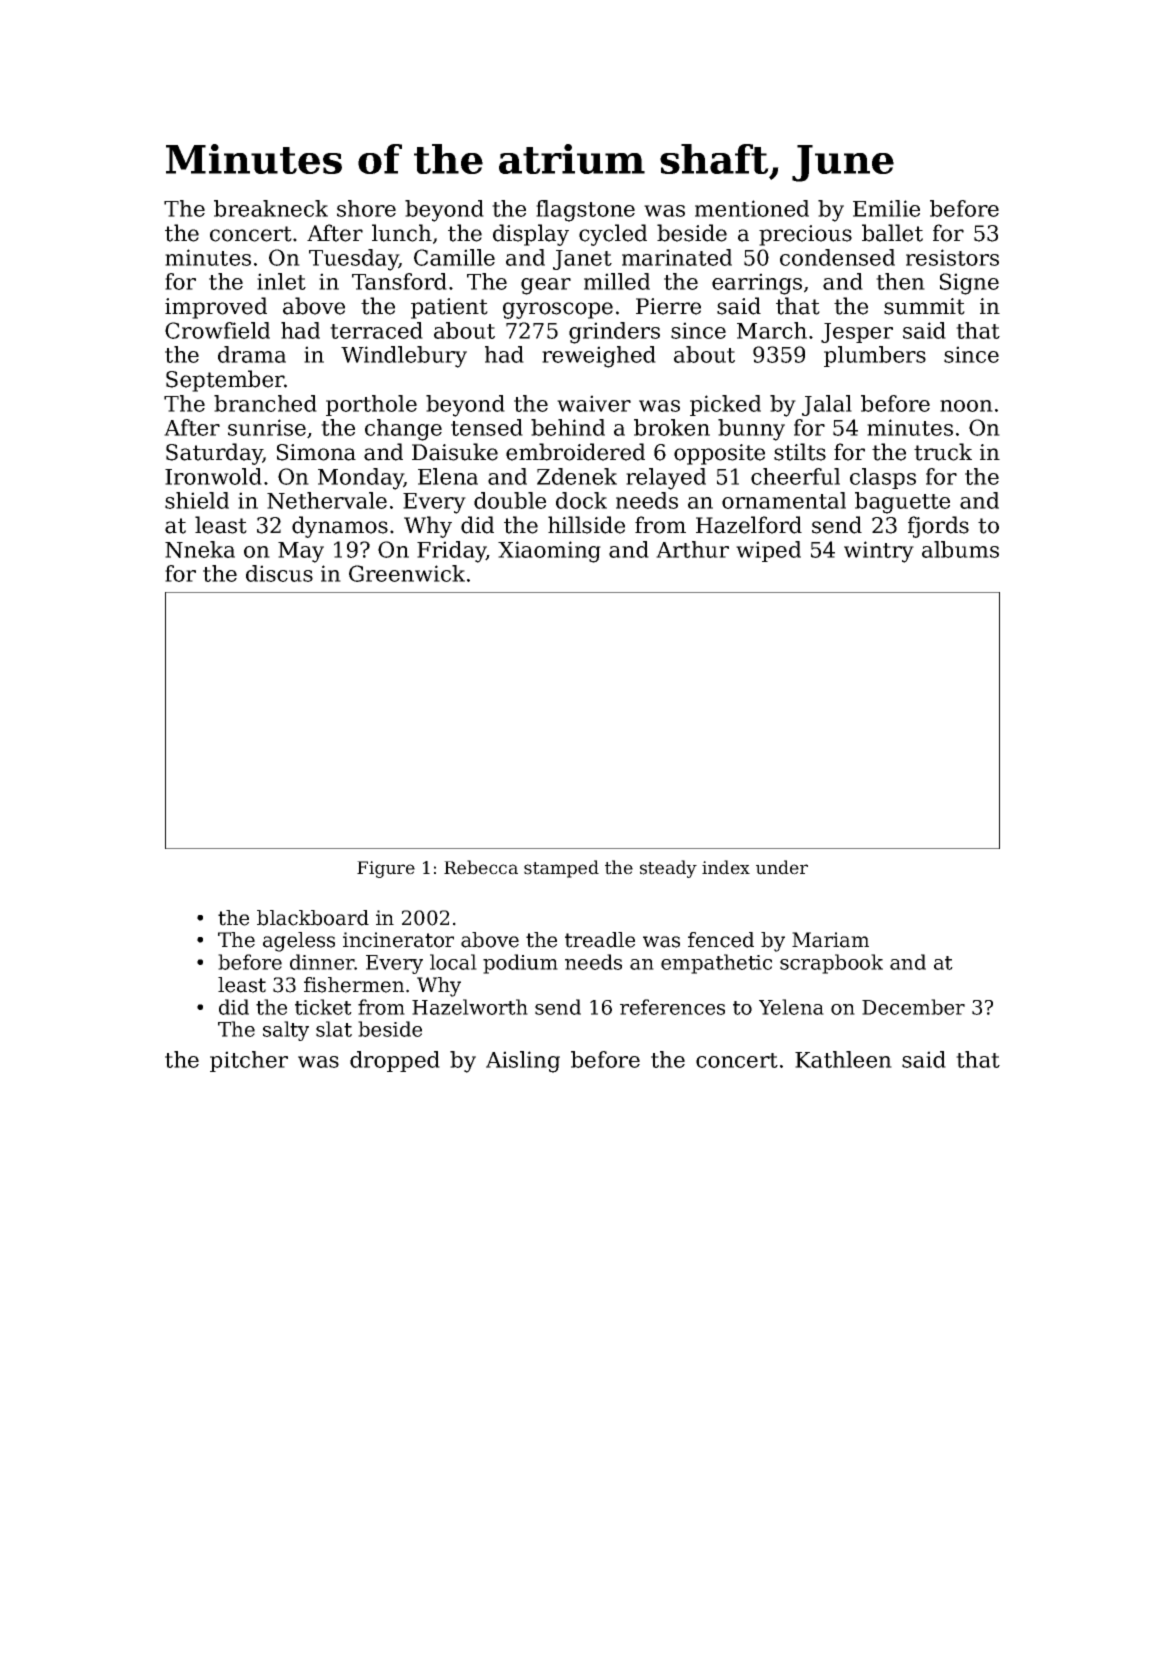 The width and height of the image is (1165, 1654). What do you see at coordinates (617, 281) in the image?
I see `milled` at bounding box center [617, 281].
